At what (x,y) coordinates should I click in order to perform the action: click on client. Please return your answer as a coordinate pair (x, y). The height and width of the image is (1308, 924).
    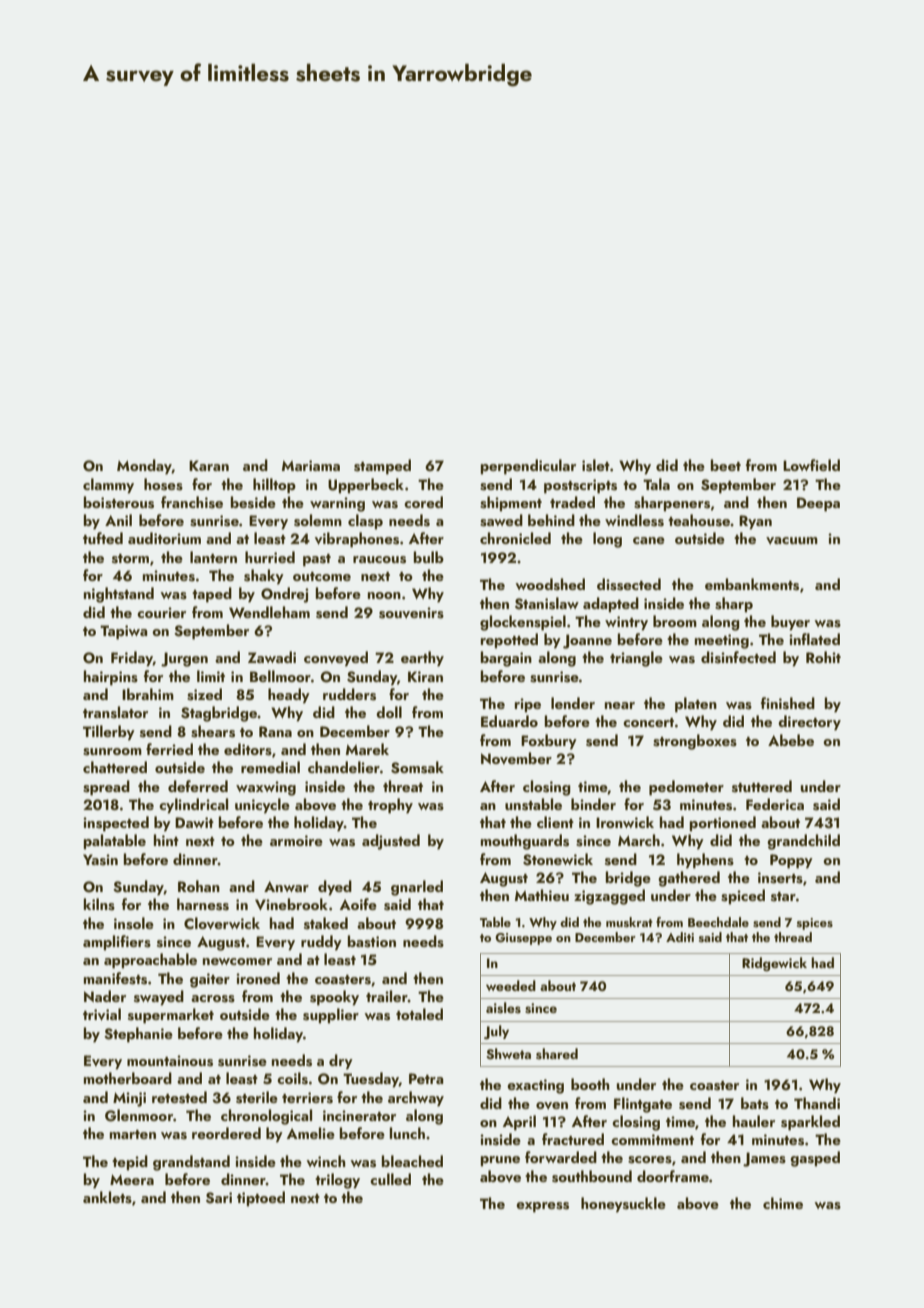
    Looking at the image, I should click on (555, 822).
